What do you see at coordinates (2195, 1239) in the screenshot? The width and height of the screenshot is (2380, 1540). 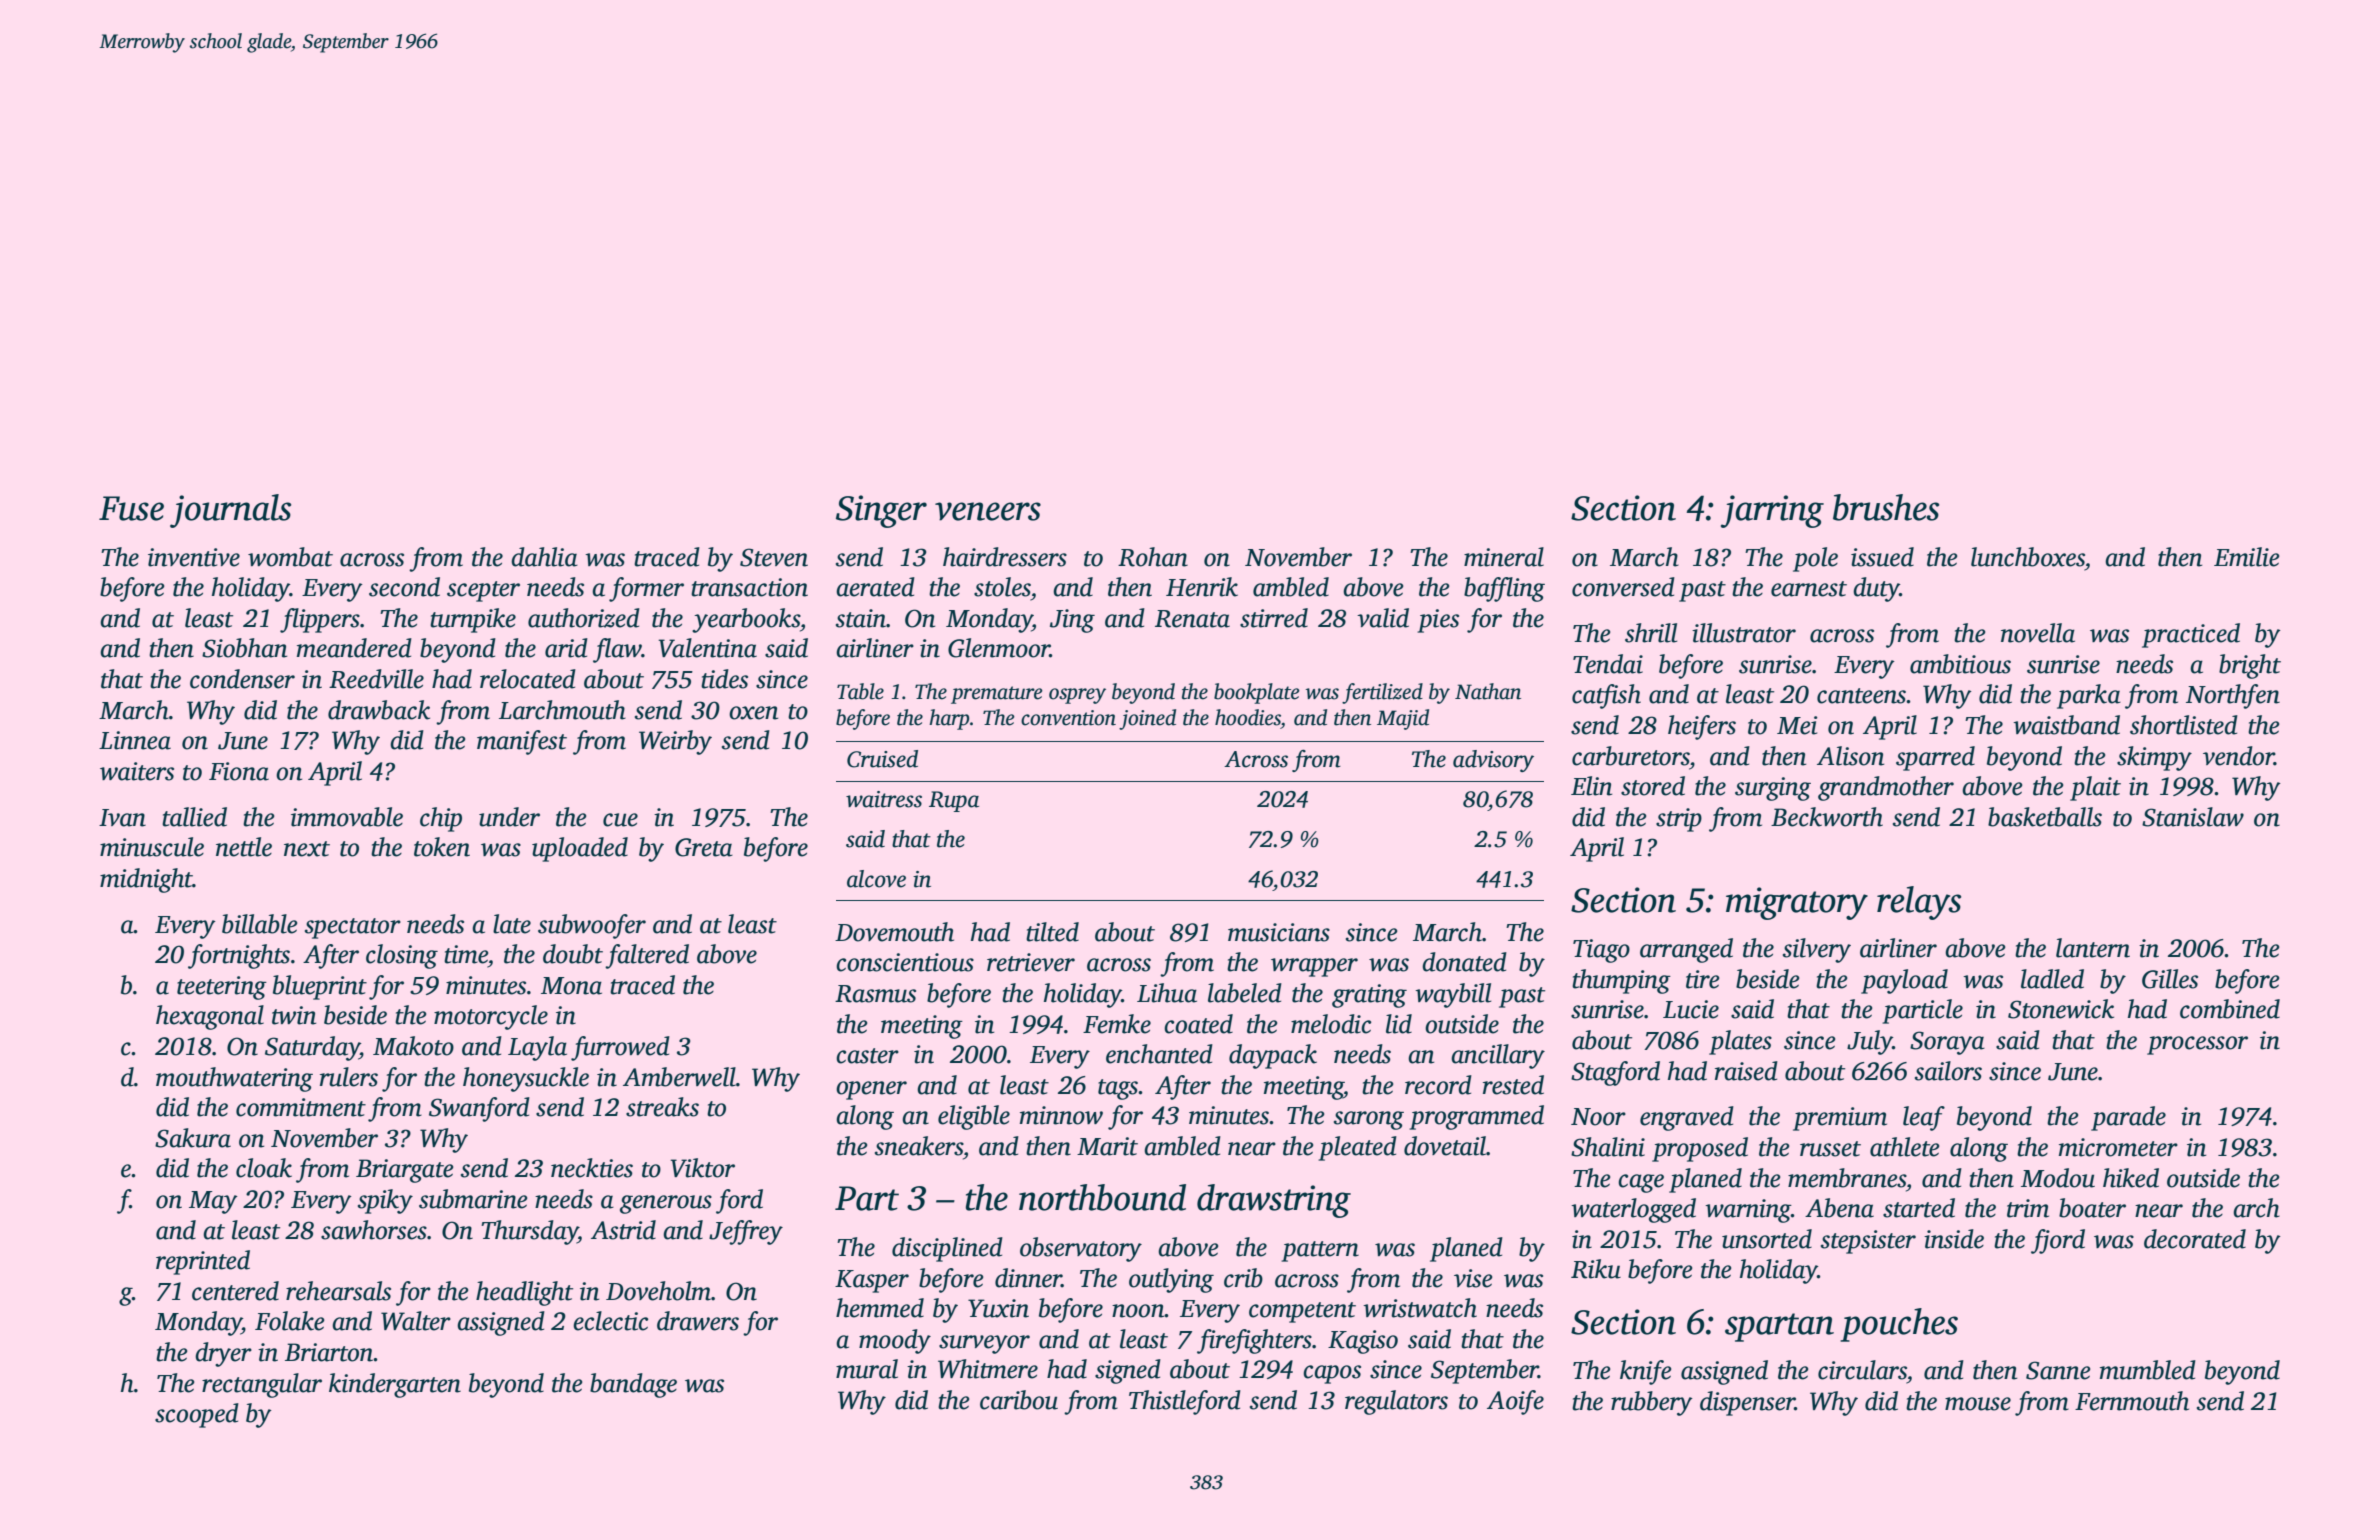 I see `decorated` at bounding box center [2195, 1239].
